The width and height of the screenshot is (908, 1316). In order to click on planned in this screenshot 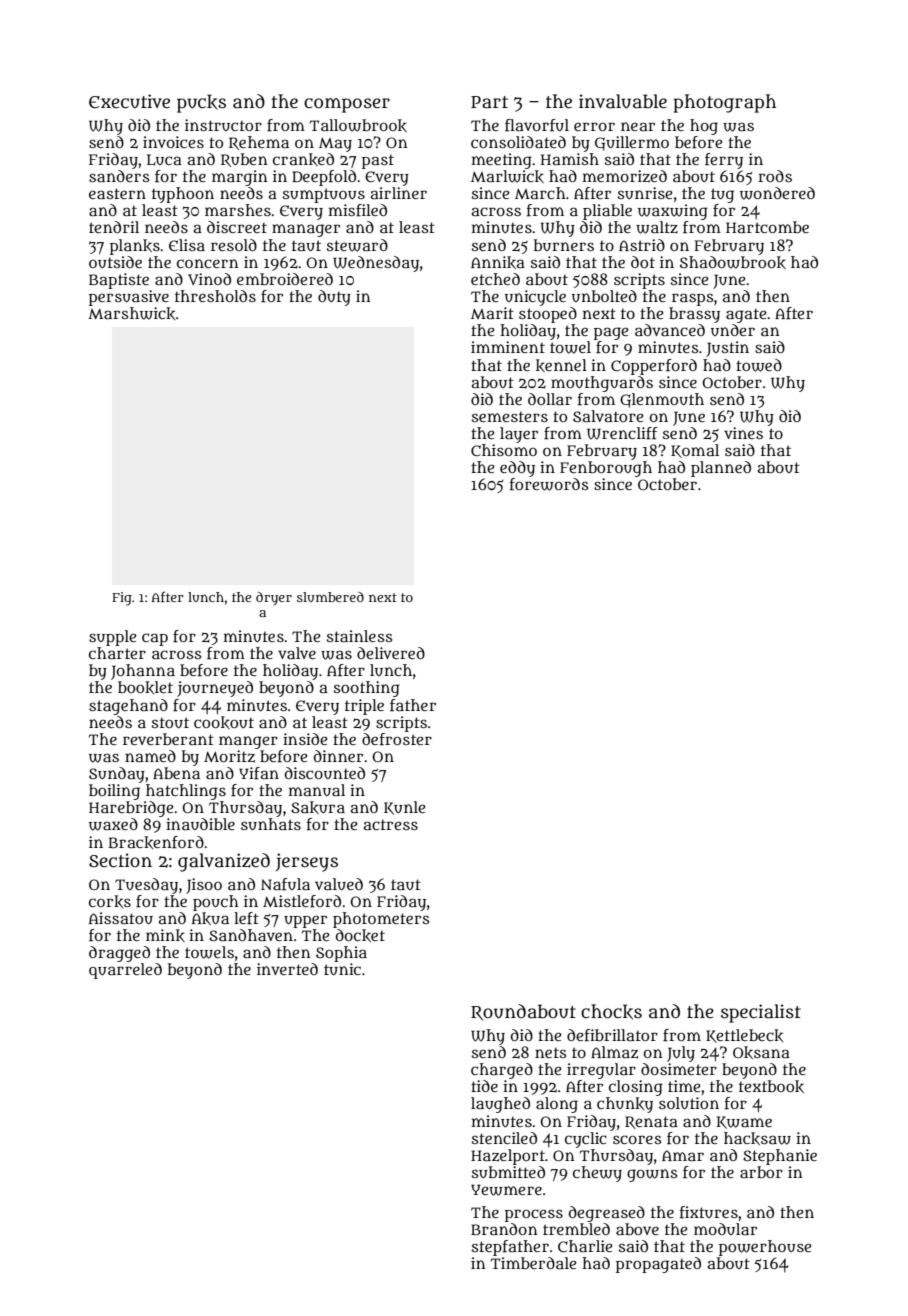, I will do `click(721, 469)`.
